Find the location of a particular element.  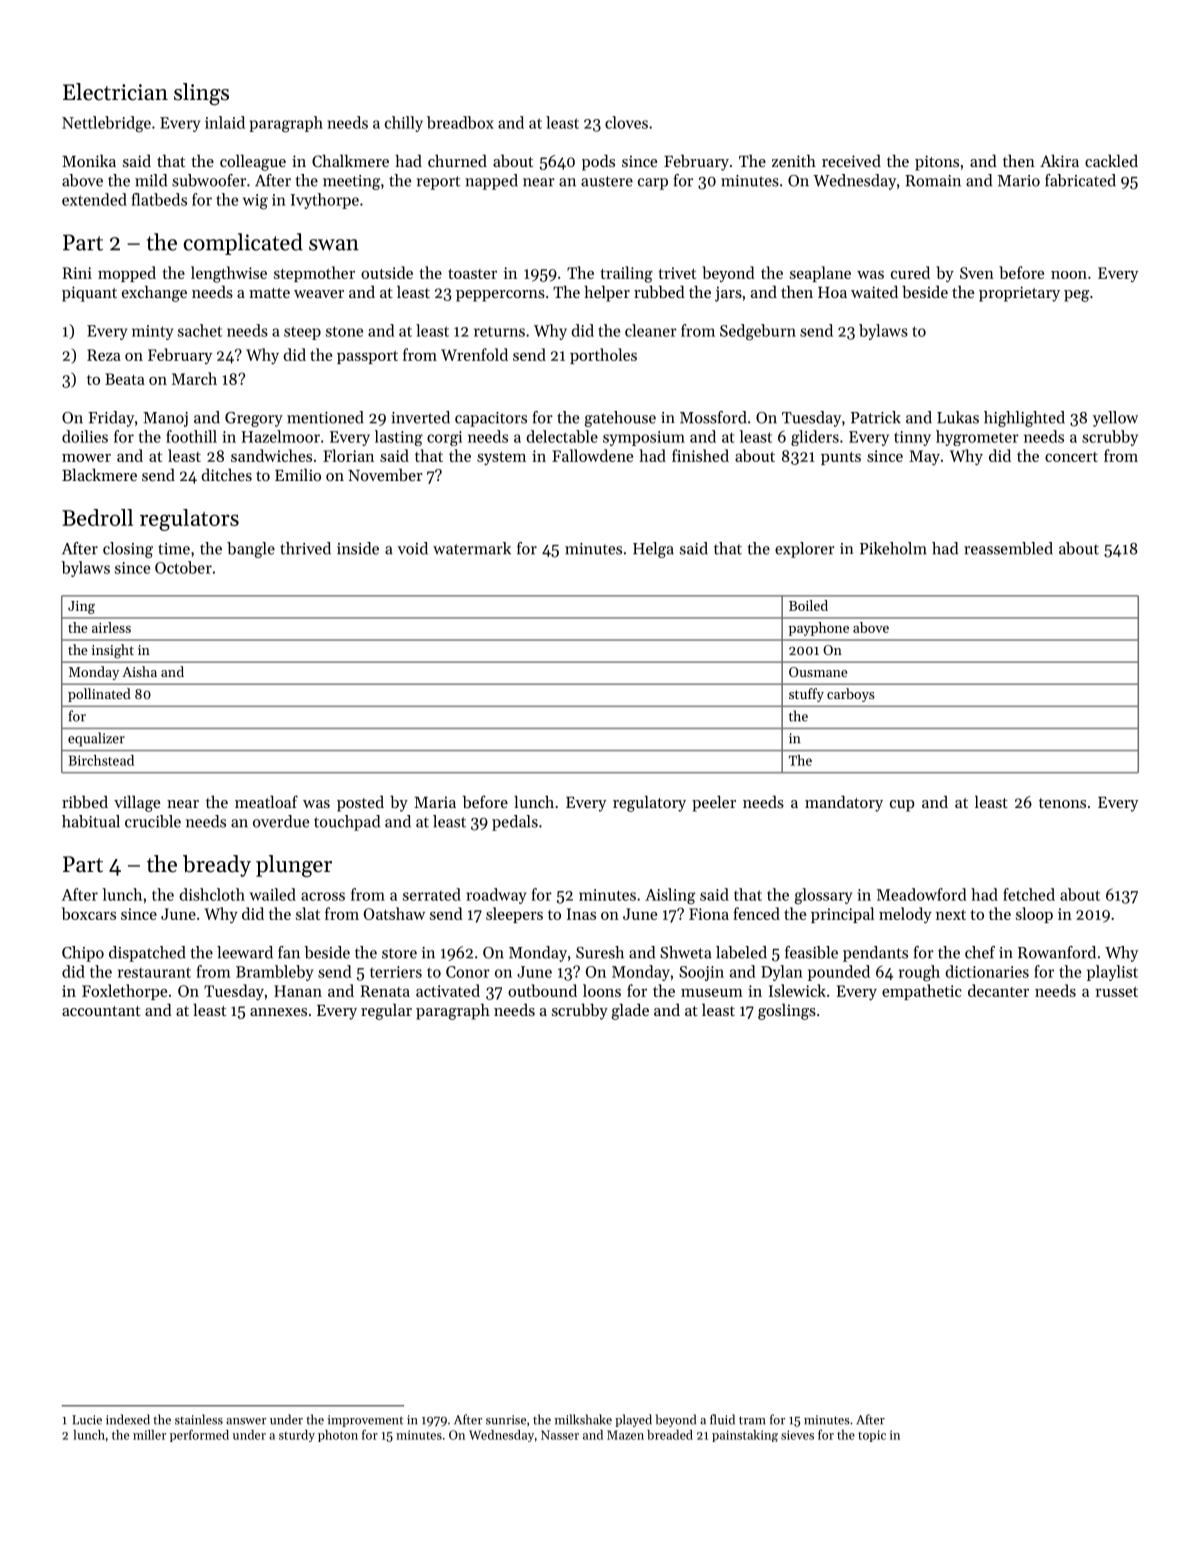

tenons is located at coordinates (1062, 803).
